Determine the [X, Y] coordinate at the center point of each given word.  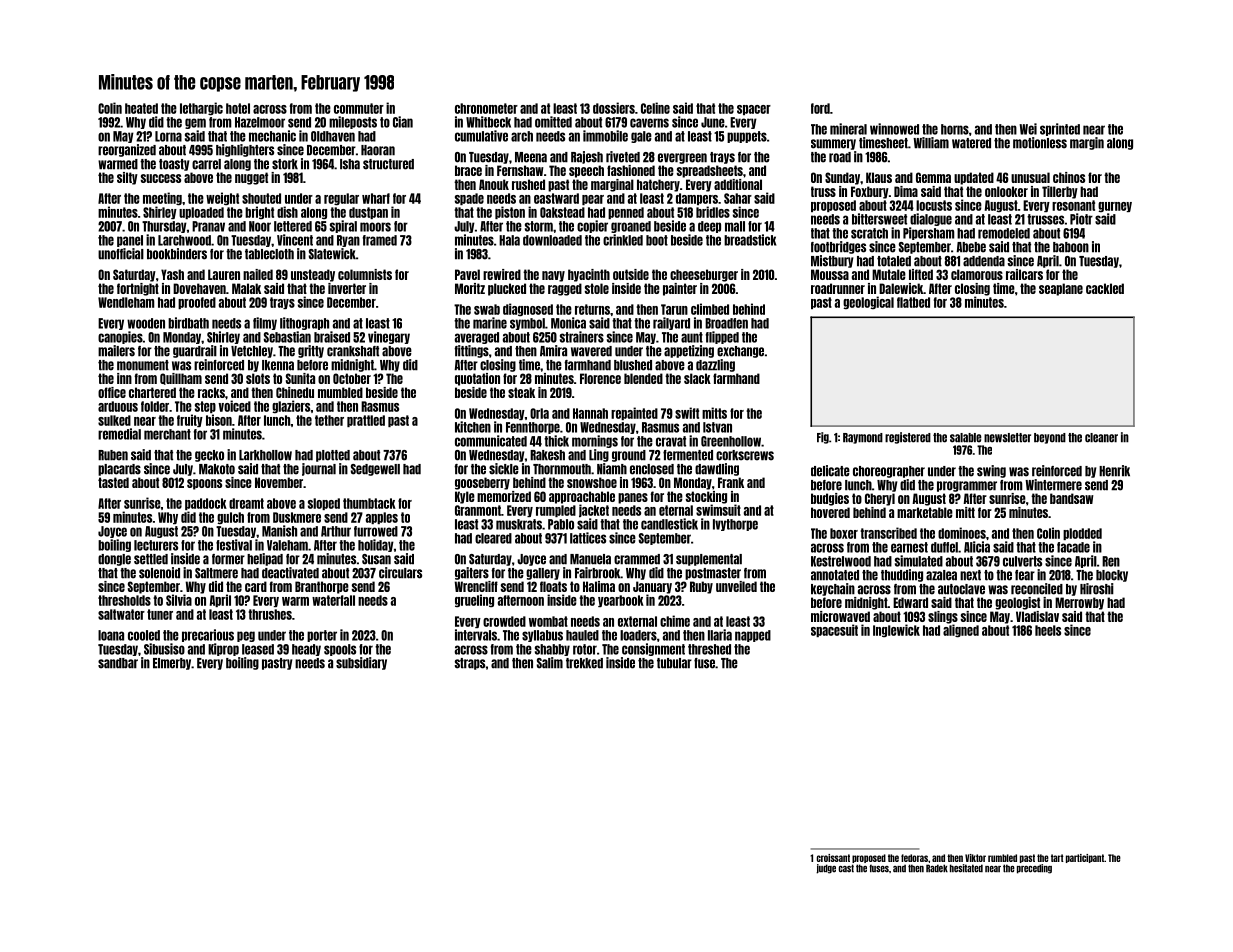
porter [322, 636]
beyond [1050, 438]
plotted [333, 456]
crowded [504, 621]
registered [908, 438]
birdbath [188, 323]
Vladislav [1037, 616]
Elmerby [172, 664]
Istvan [717, 427]
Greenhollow [731, 441]
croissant [833, 858]
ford [820, 108]
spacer [754, 110]
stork [285, 164]
